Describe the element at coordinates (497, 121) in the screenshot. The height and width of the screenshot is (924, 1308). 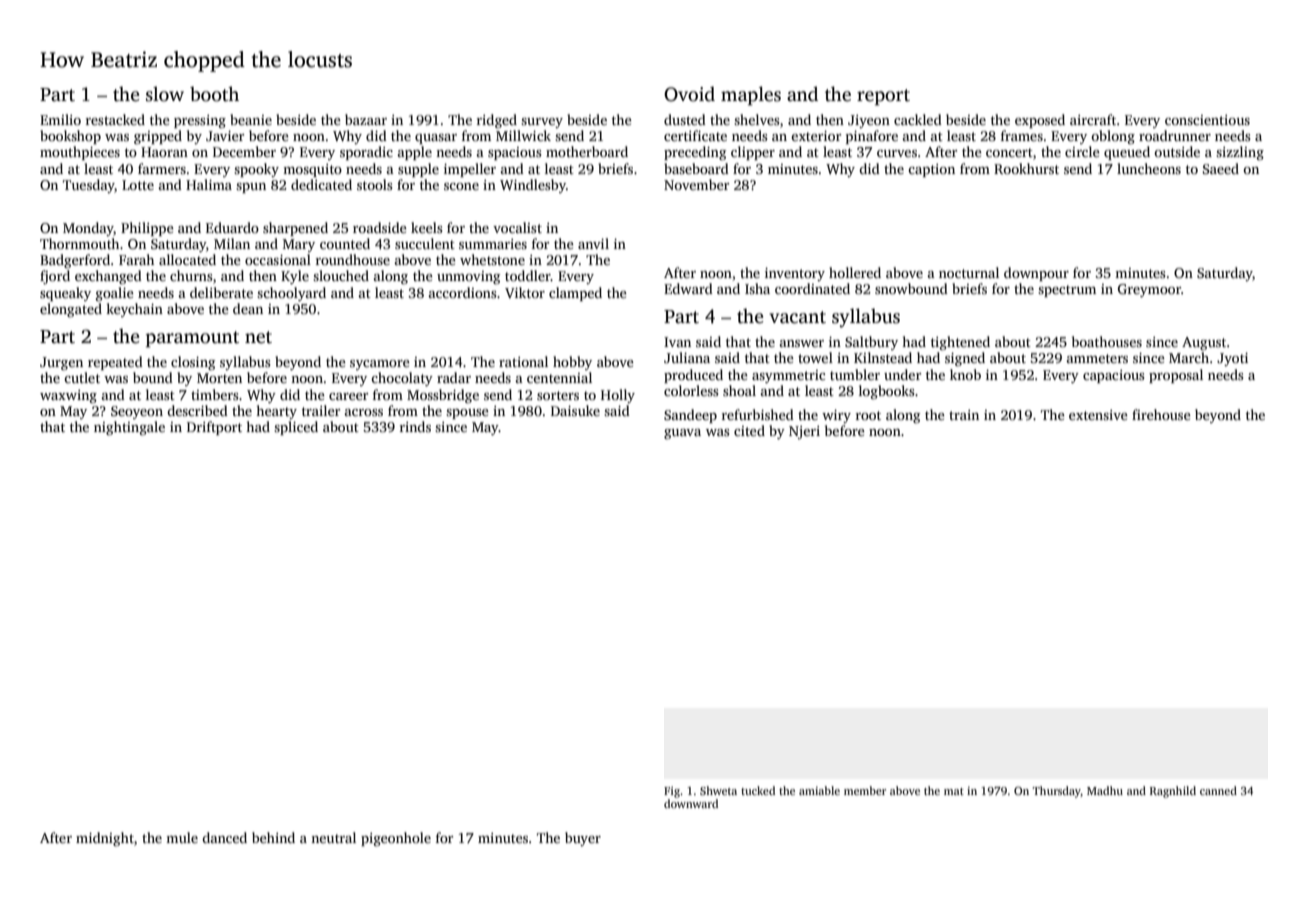
I see `ridged` at that location.
